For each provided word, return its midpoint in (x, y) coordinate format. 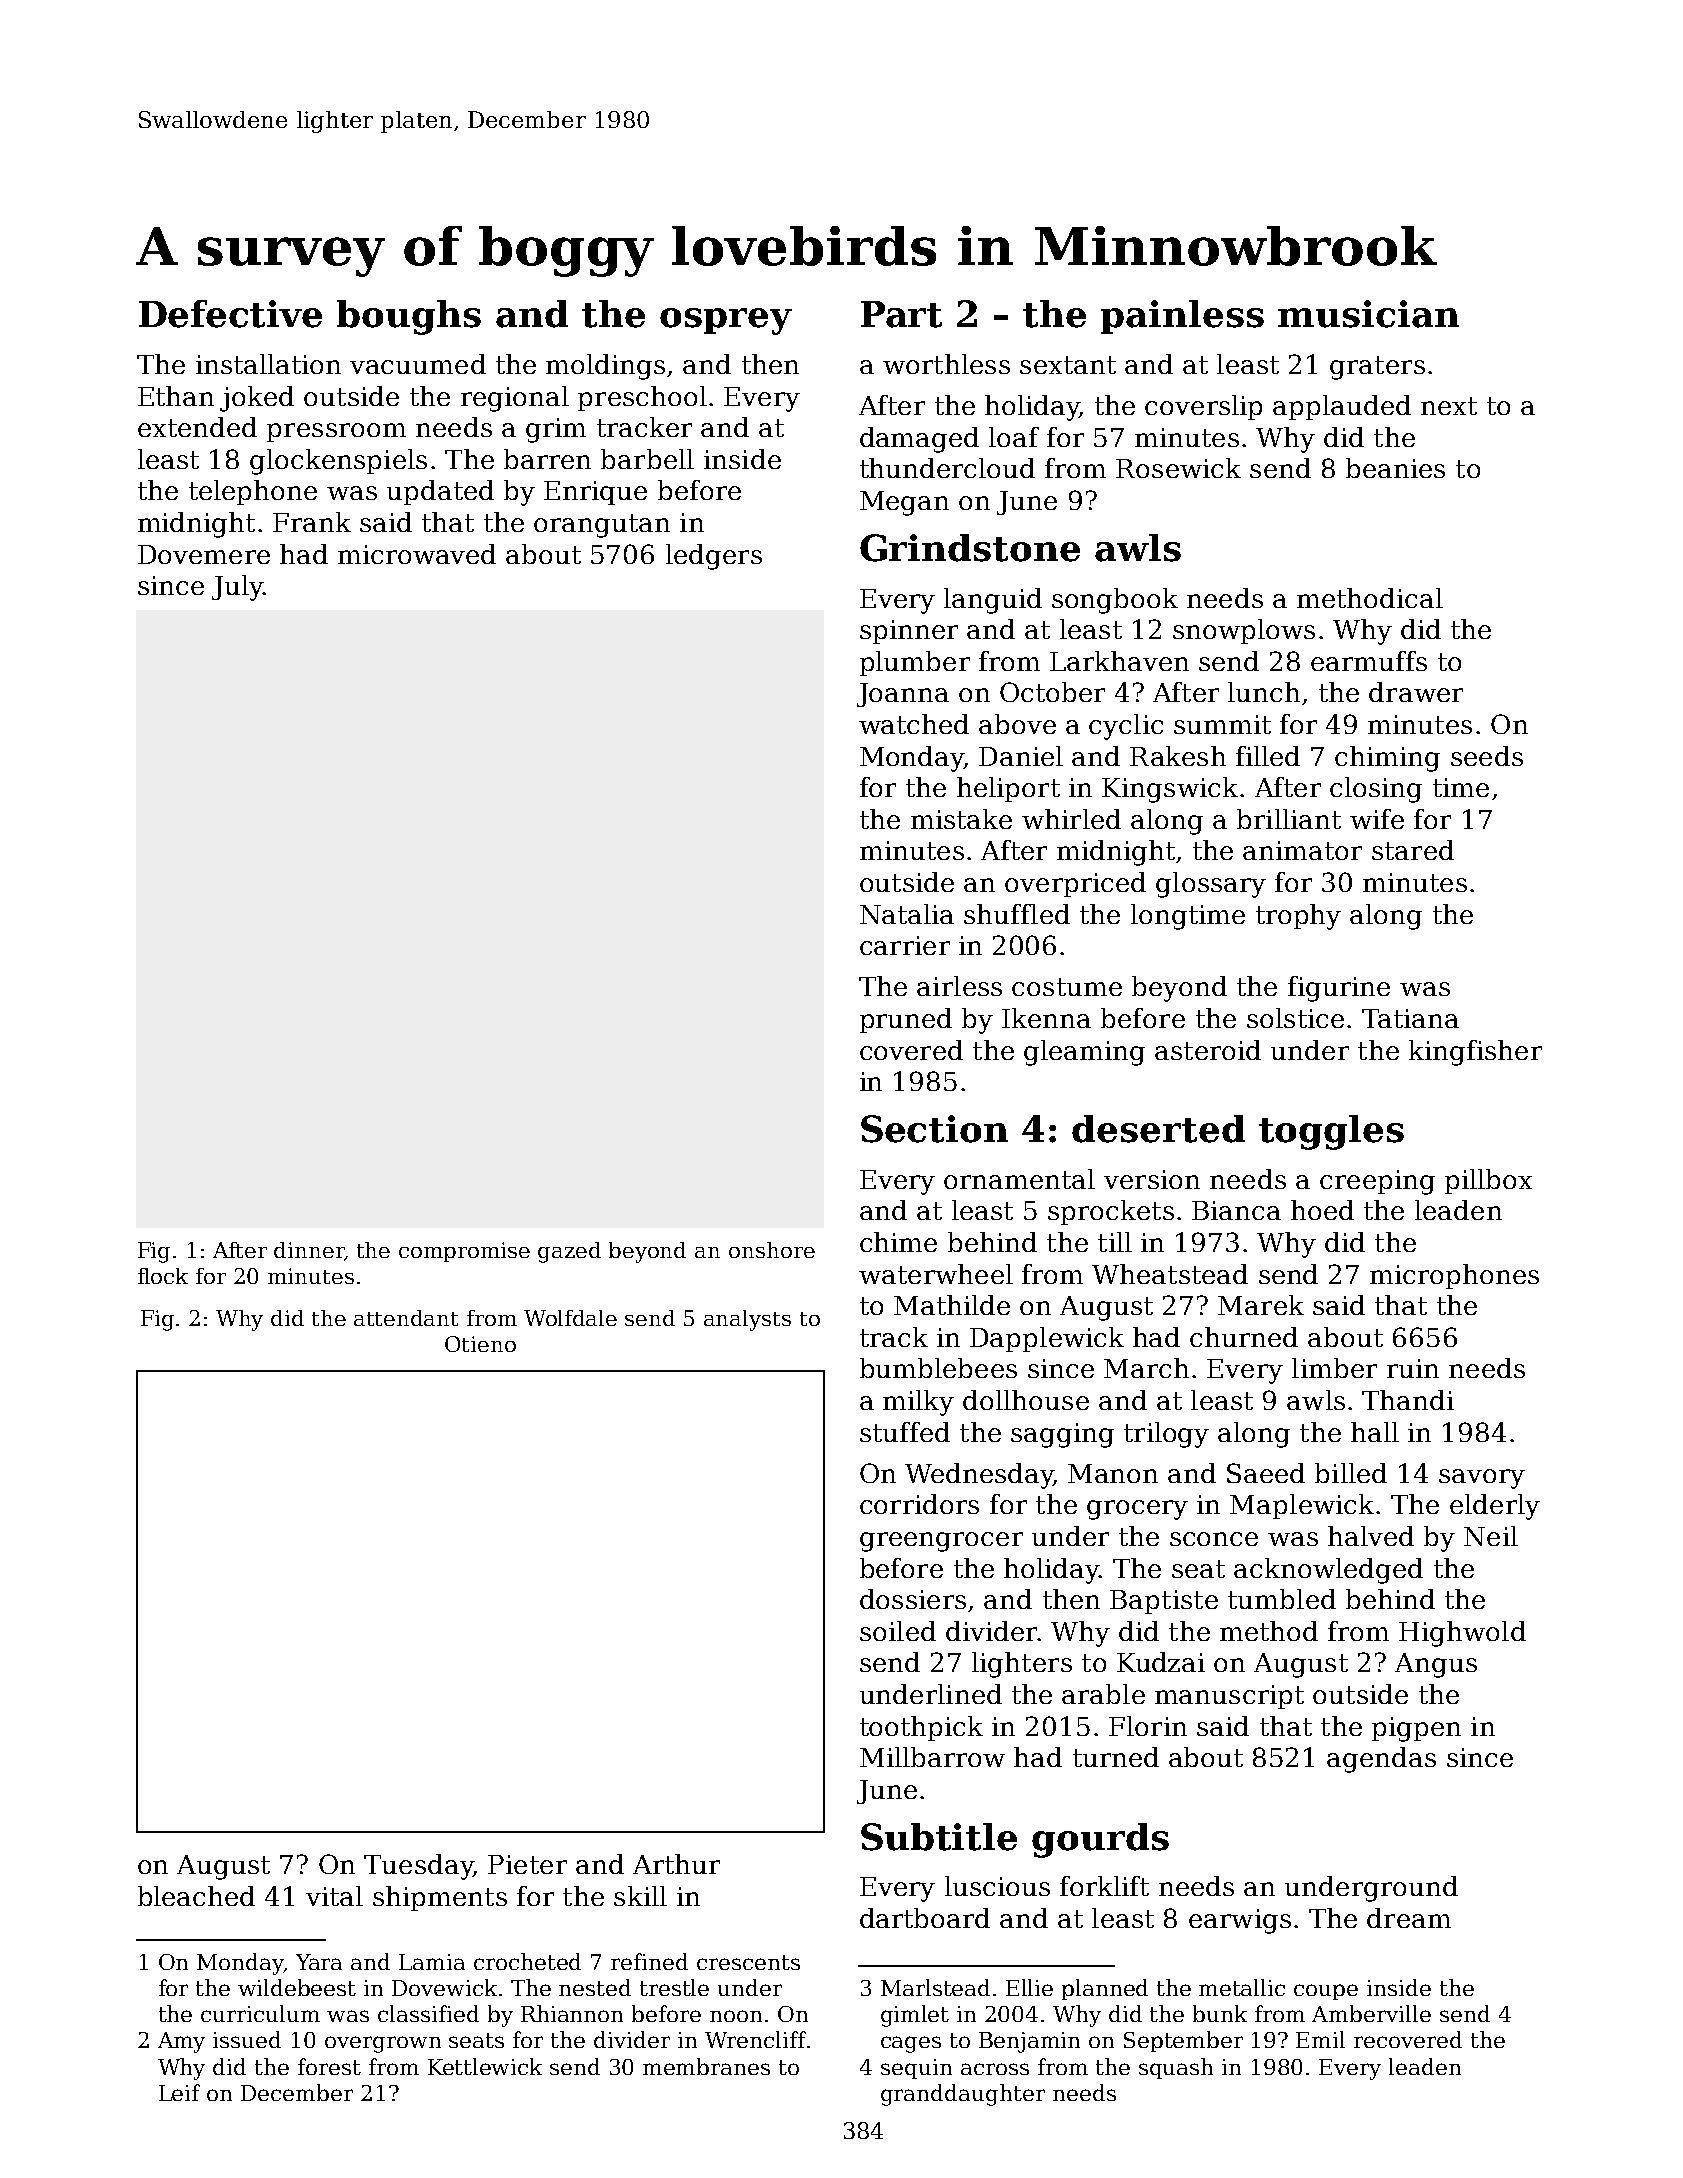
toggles (1331, 1132)
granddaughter (963, 2095)
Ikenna (1046, 1018)
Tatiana (1410, 1018)
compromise (464, 1252)
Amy (181, 2042)
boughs (409, 317)
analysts (747, 1320)
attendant (406, 1318)
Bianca (1236, 1210)
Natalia (907, 914)
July (237, 588)
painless (1182, 317)
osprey (726, 321)
